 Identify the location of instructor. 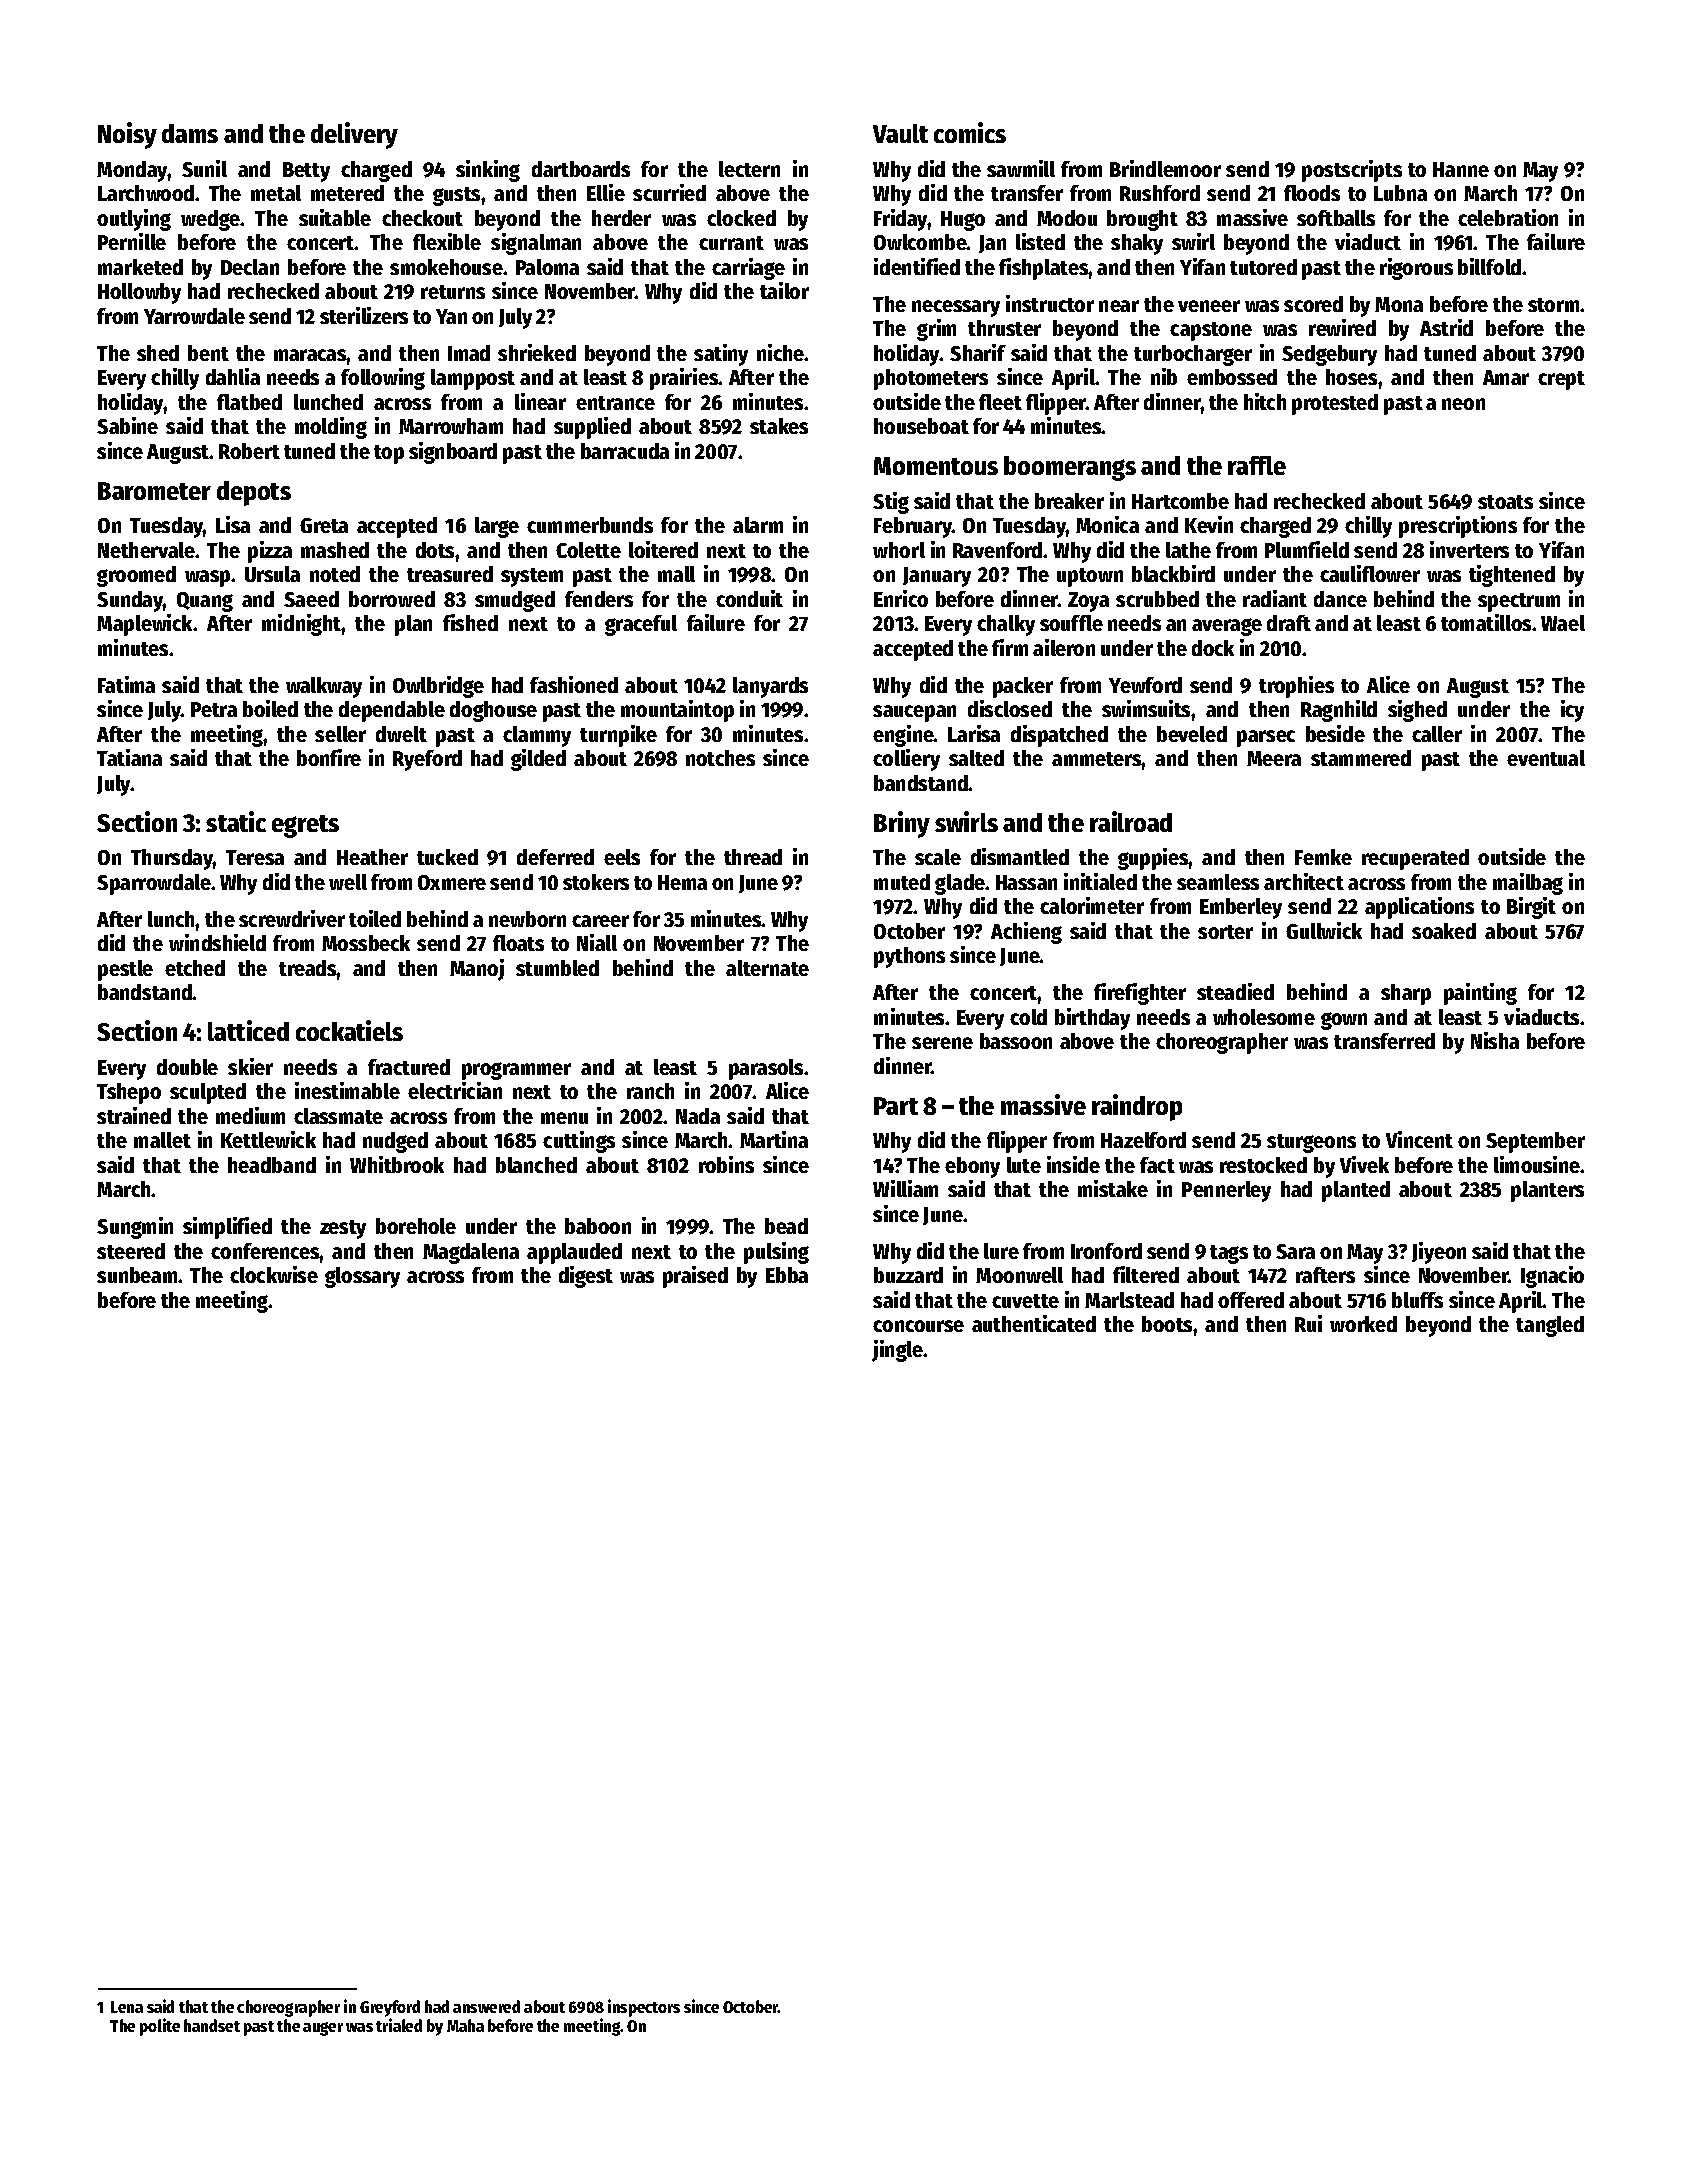
(1050, 303).
